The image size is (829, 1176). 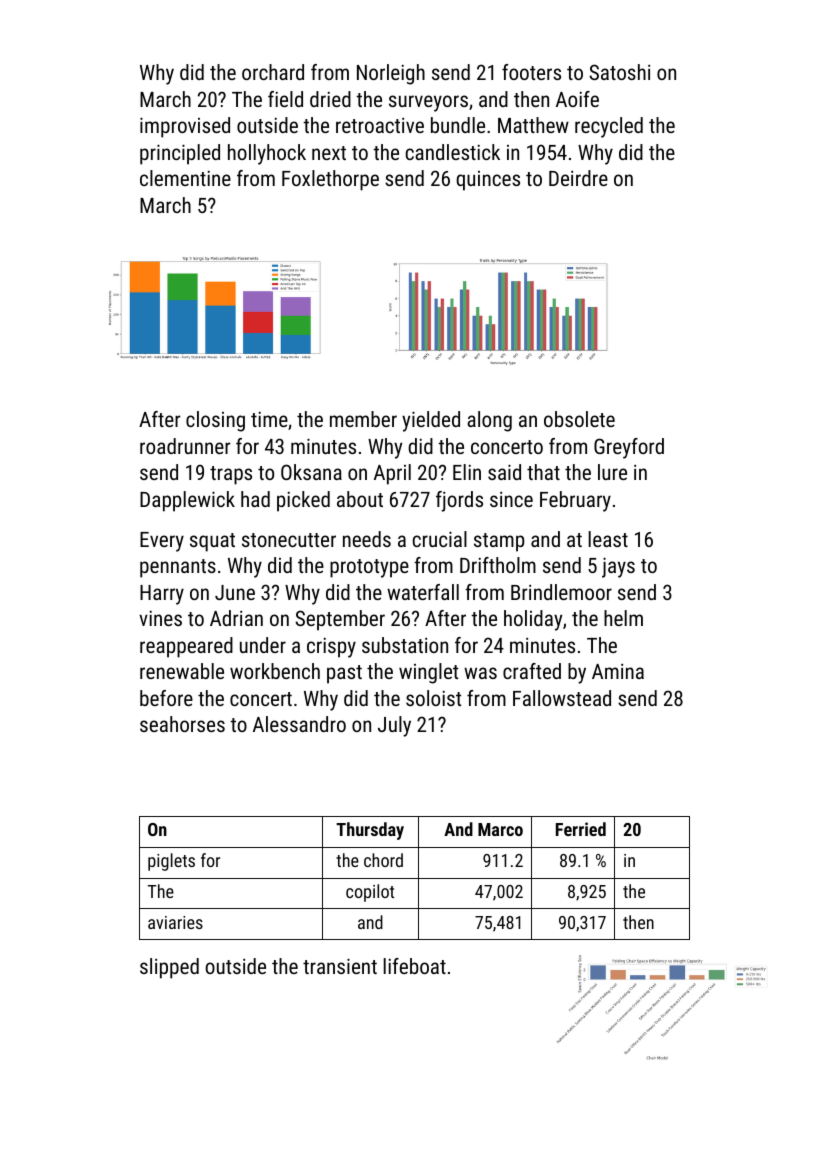 I want to click on slipped, so click(x=169, y=968).
